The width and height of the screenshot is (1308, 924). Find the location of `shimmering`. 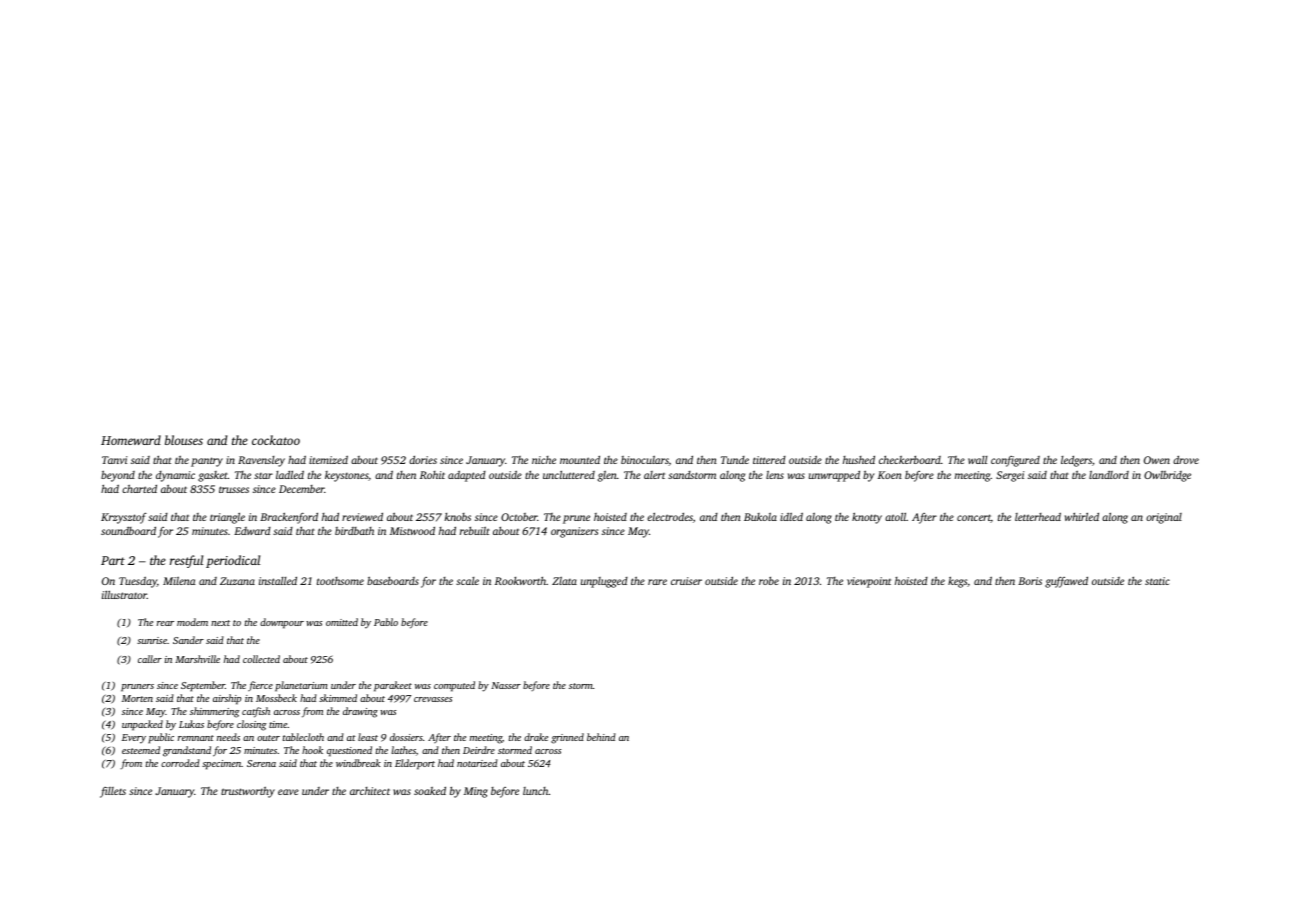

shimmering is located at coordinates (214, 712).
